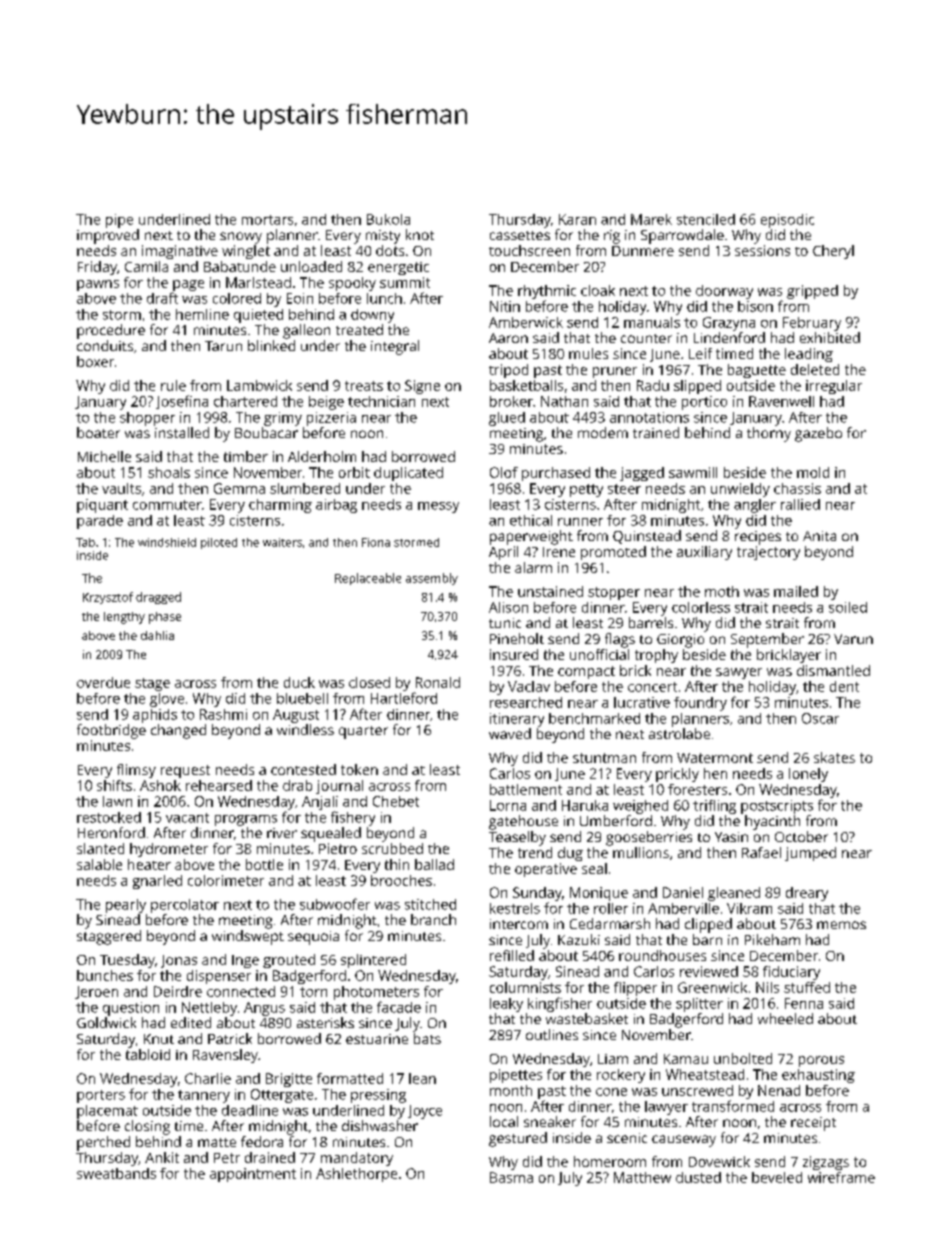 This page has height=1233, width=952. What do you see at coordinates (808, 775) in the page?
I see `lonely` at bounding box center [808, 775].
